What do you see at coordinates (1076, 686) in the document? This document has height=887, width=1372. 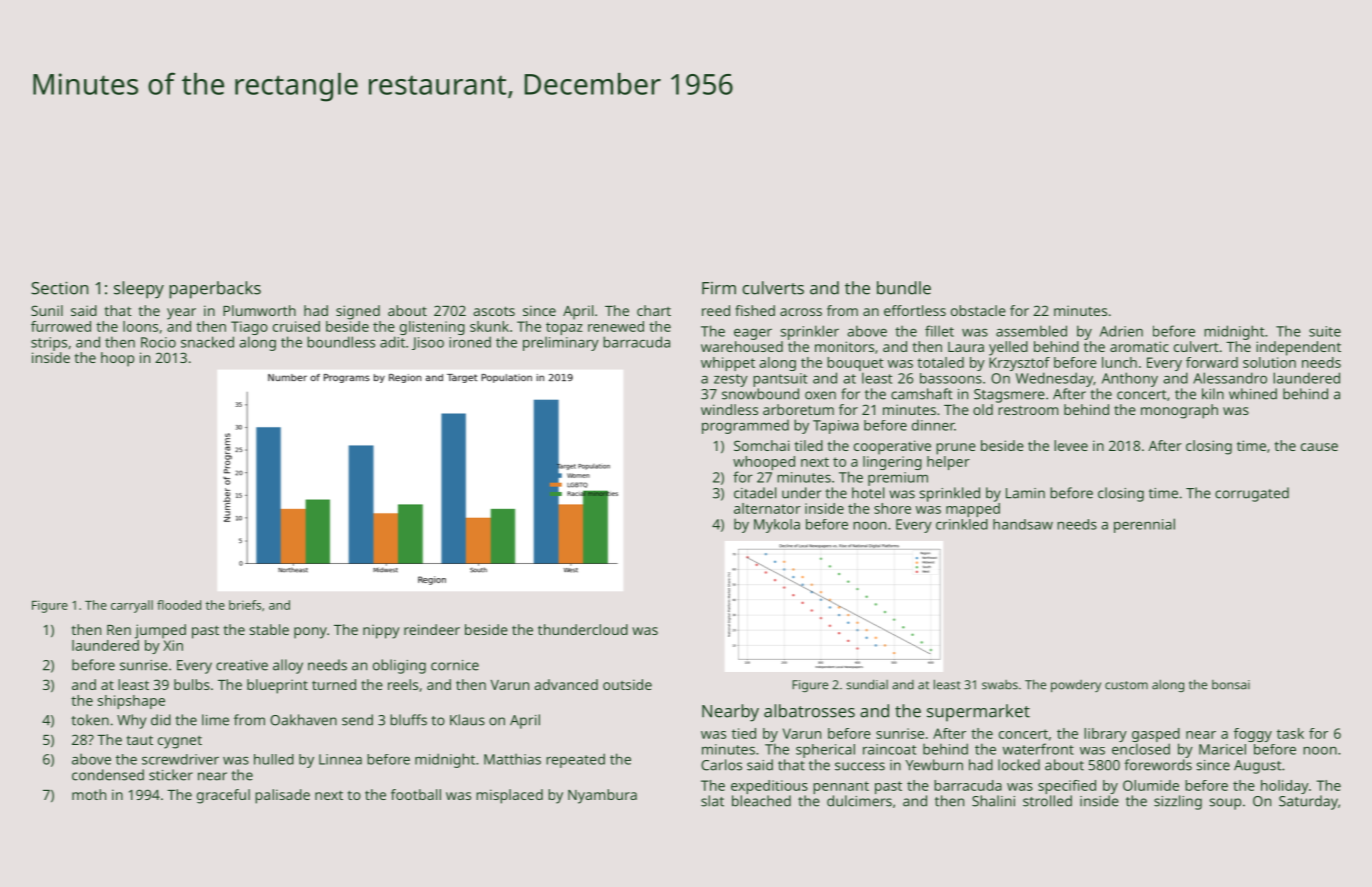 I see `powdery` at bounding box center [1076, 686].
